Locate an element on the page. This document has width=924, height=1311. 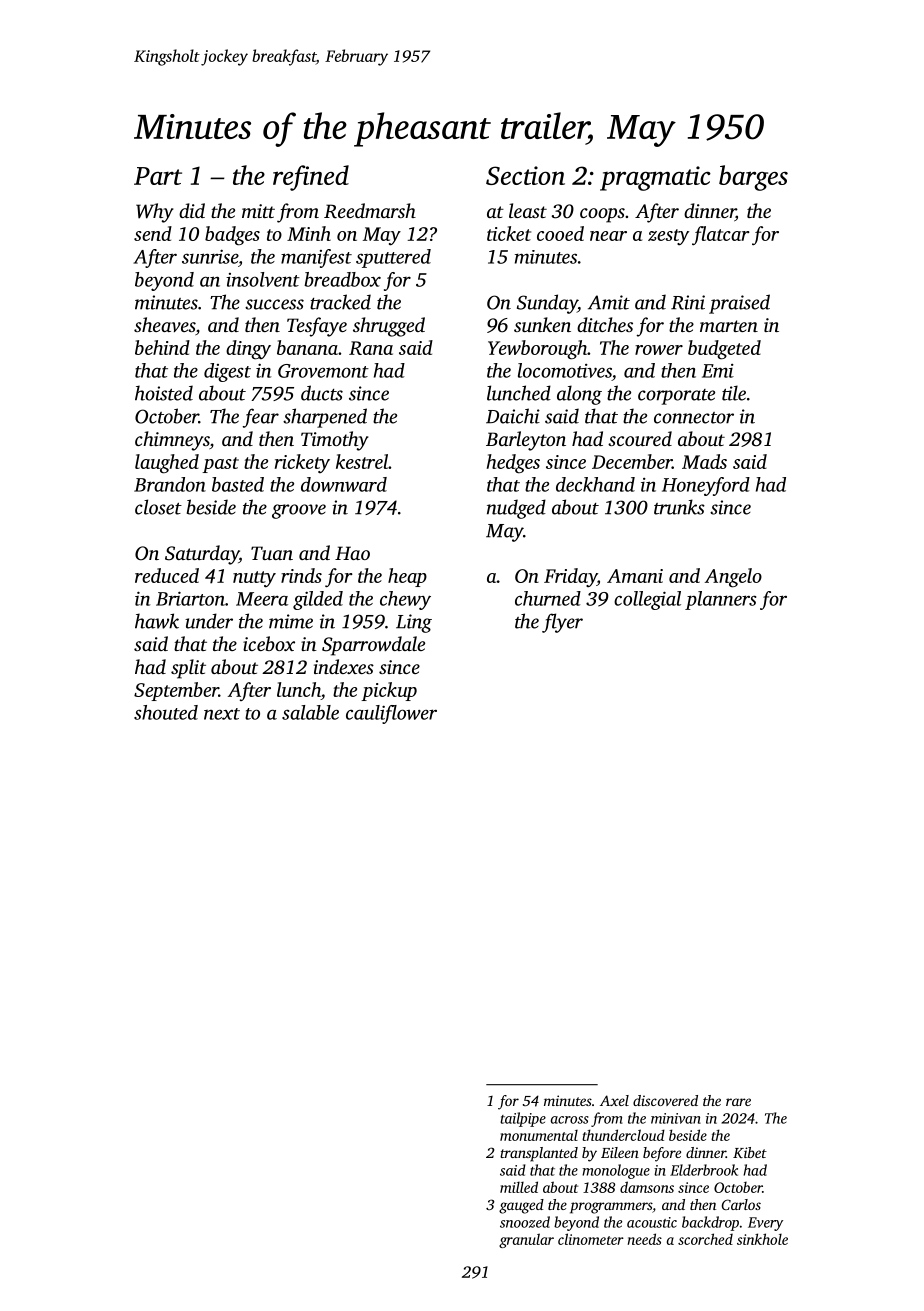
Daichi is located at coordinates (513, 416).
